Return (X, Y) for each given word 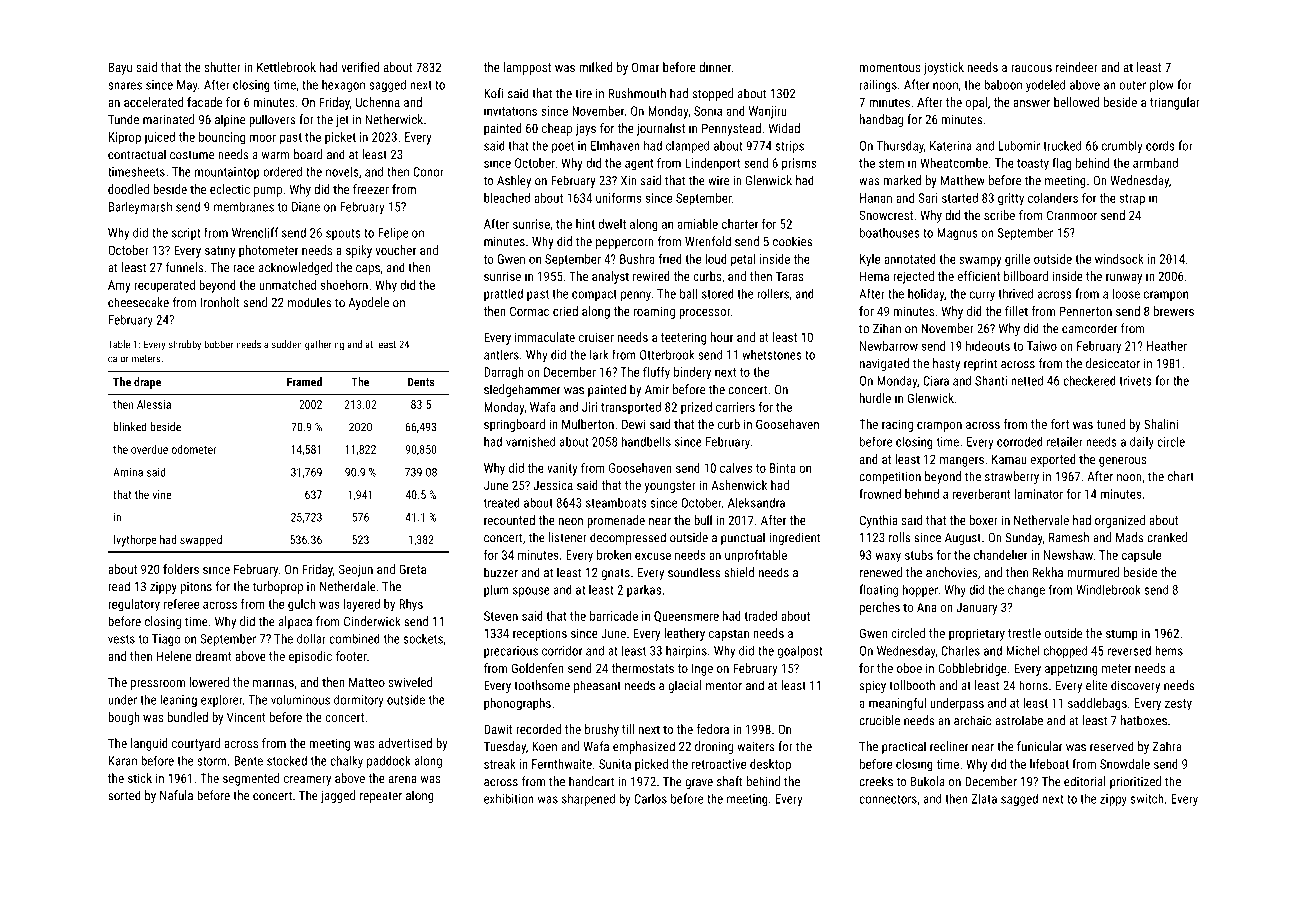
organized (1120, 521)
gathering (324, 345)
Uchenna (378, 102)
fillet (1016, 311)
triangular (1175, 103)
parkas (644, 591)
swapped (201, 541)
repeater (381, 797)
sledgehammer (522, 390)
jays (585, 129)
